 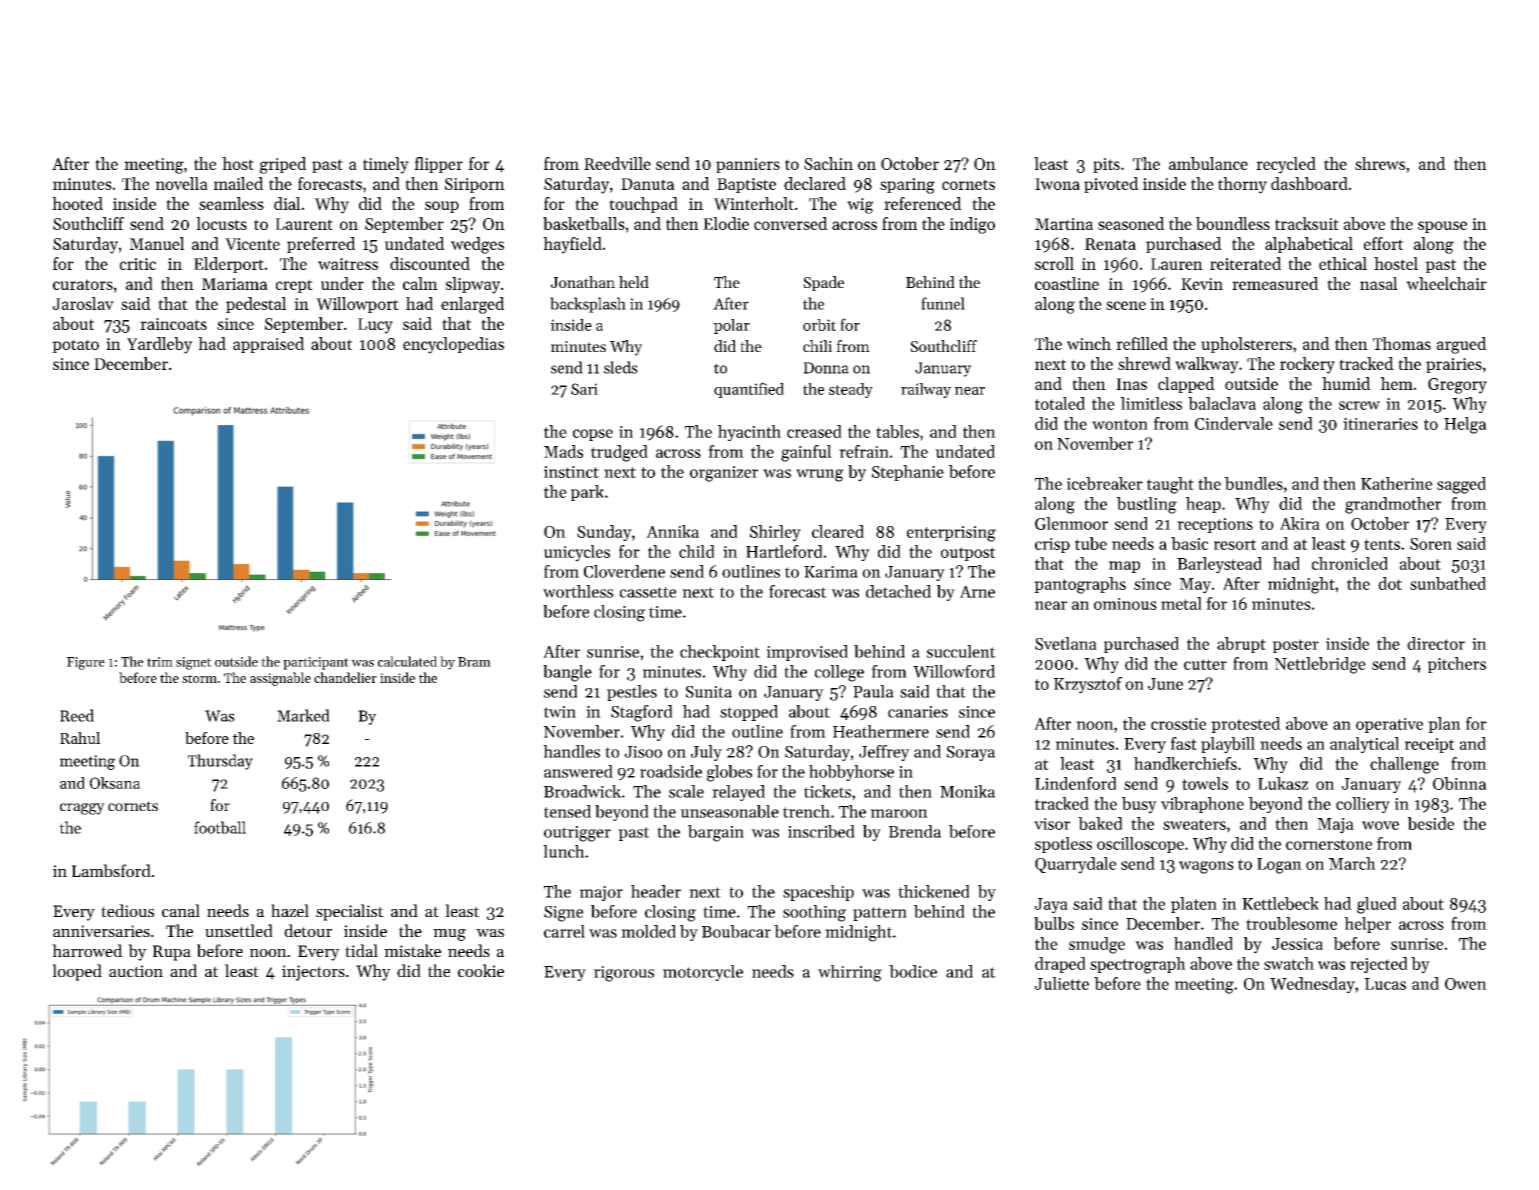 What do you see at coordinates (127, 910) in the screenshot?
I see `tedious` at bounding box center [127, 910].
